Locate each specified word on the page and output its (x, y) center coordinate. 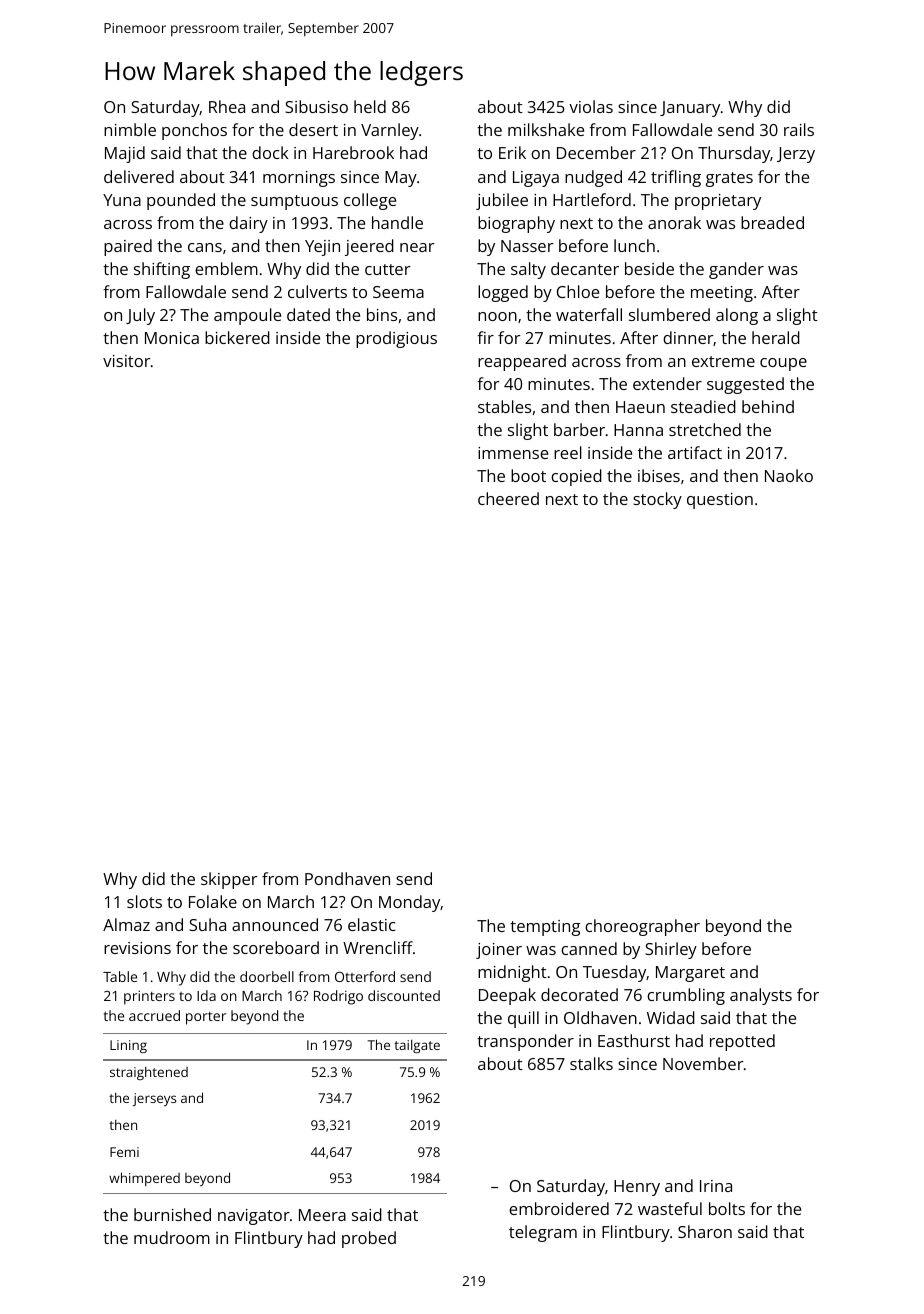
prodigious (396, 339)
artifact (695, 452)
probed (369, 1239)
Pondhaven (347, 878)
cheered (508, 498)
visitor (126, 361)
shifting (162, 270)
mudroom (172, 1237)
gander (736, 270)
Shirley (671, 950)
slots (144, 901)
